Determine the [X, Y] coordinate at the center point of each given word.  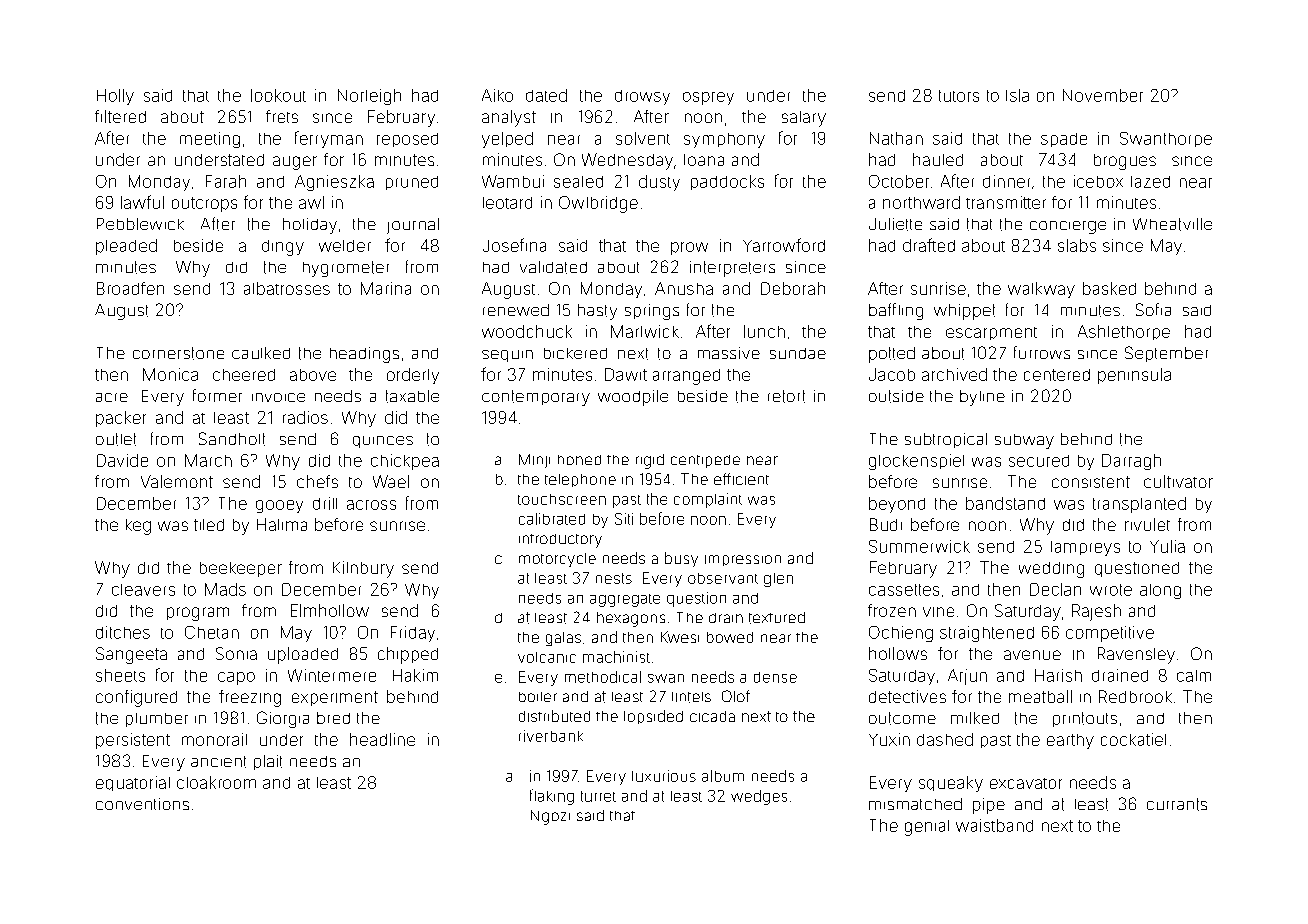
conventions [142, 804]
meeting [210, 140]
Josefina [514, 245]
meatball [1040, 696]
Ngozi [550, 817]
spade [1064, 140]
